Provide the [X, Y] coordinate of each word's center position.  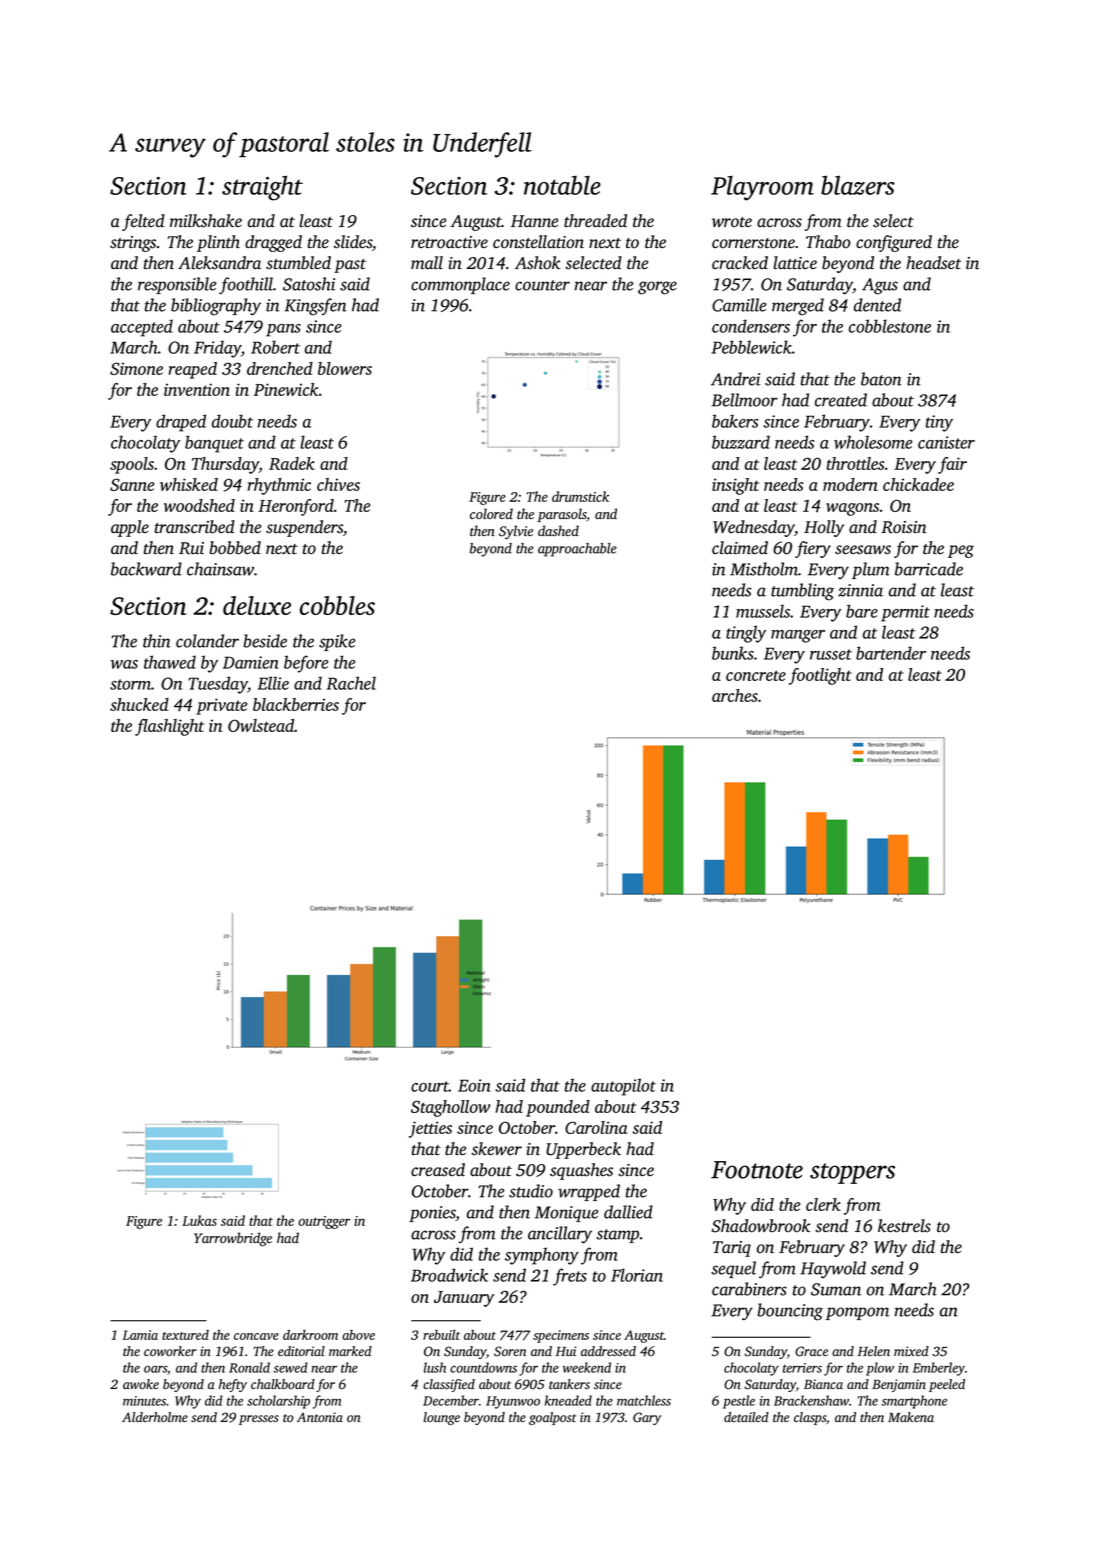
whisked [189, 484]
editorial [301, 1351]
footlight [820, 676]
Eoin [474, 1085]
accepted [142, 328]
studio [531, 1191]
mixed [911, 1351]
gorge [657, 288]
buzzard [741, 442]
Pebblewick [751, 347]
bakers [735, 421]
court [430, 1086]
